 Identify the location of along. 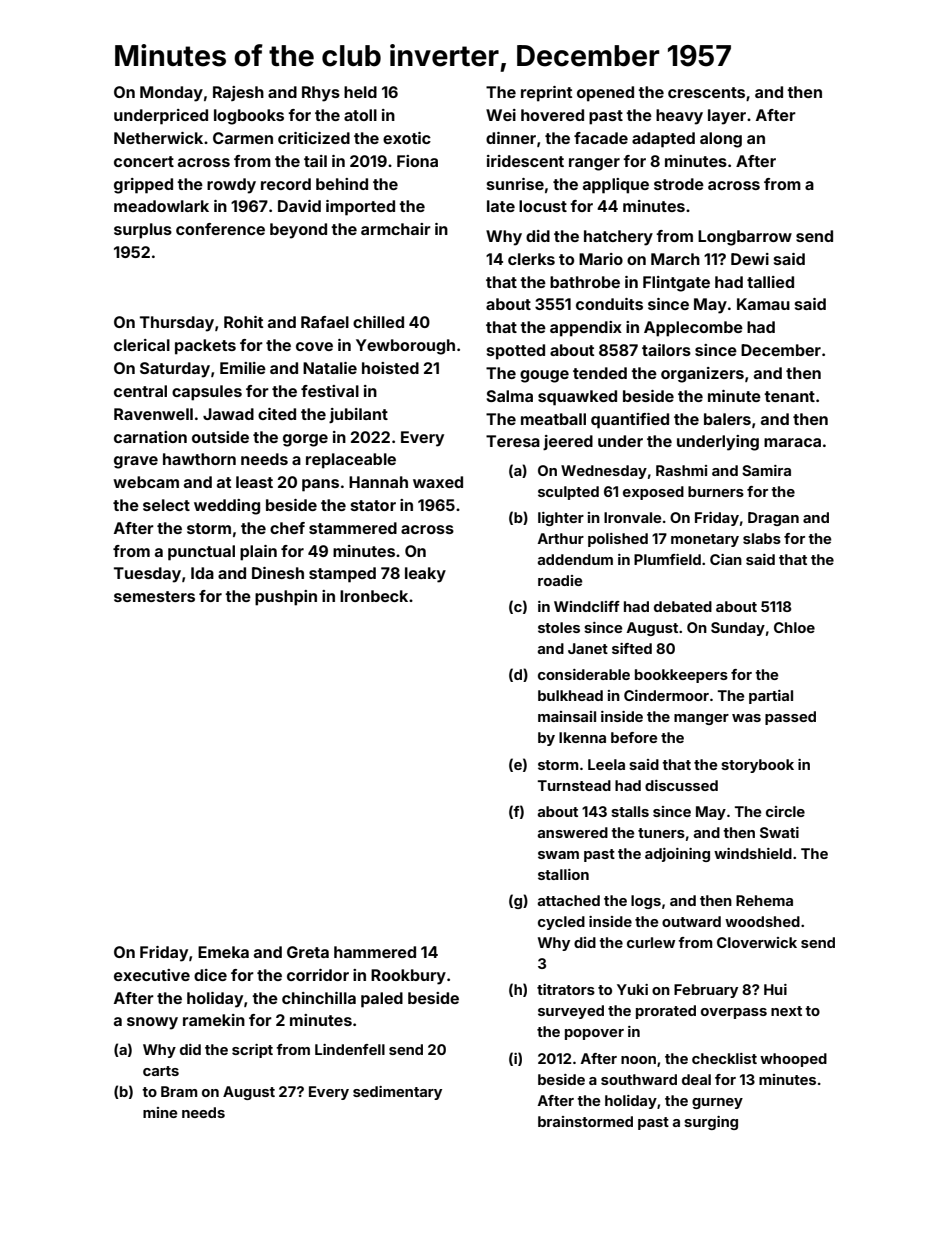
(721, 140).
